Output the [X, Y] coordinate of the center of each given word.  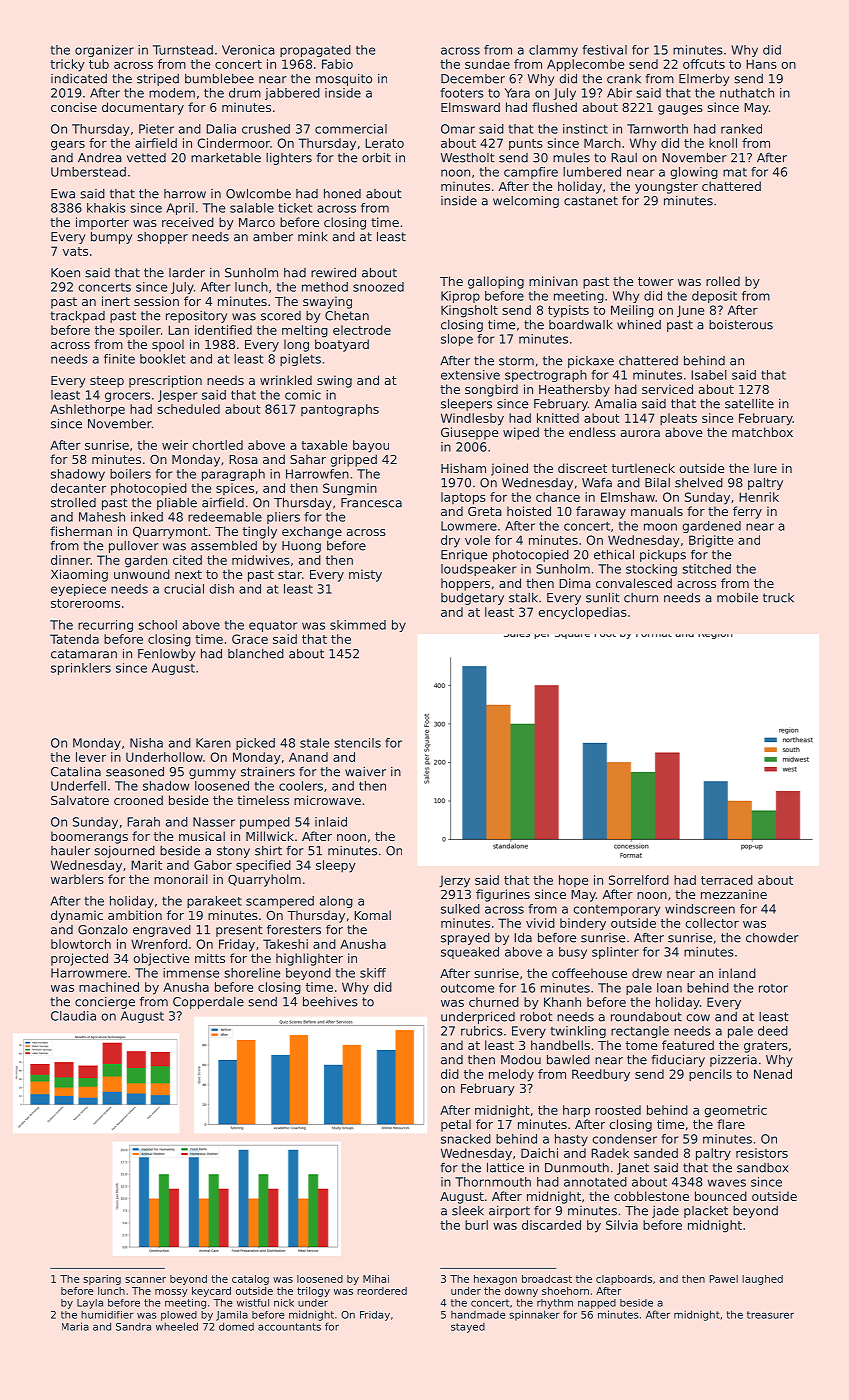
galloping [496, 282]
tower [656, 281]
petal [456, 1125]
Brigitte [711, 541]
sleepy [336, 866]
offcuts [704, 64]
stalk [523, 598]
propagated [315, 51]
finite [119, 359]
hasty [571, 1140]
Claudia [73, 1016]
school [157, 625]
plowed [179, 1316]
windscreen [700, 909]
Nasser [214, 822]
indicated [79, 79]
